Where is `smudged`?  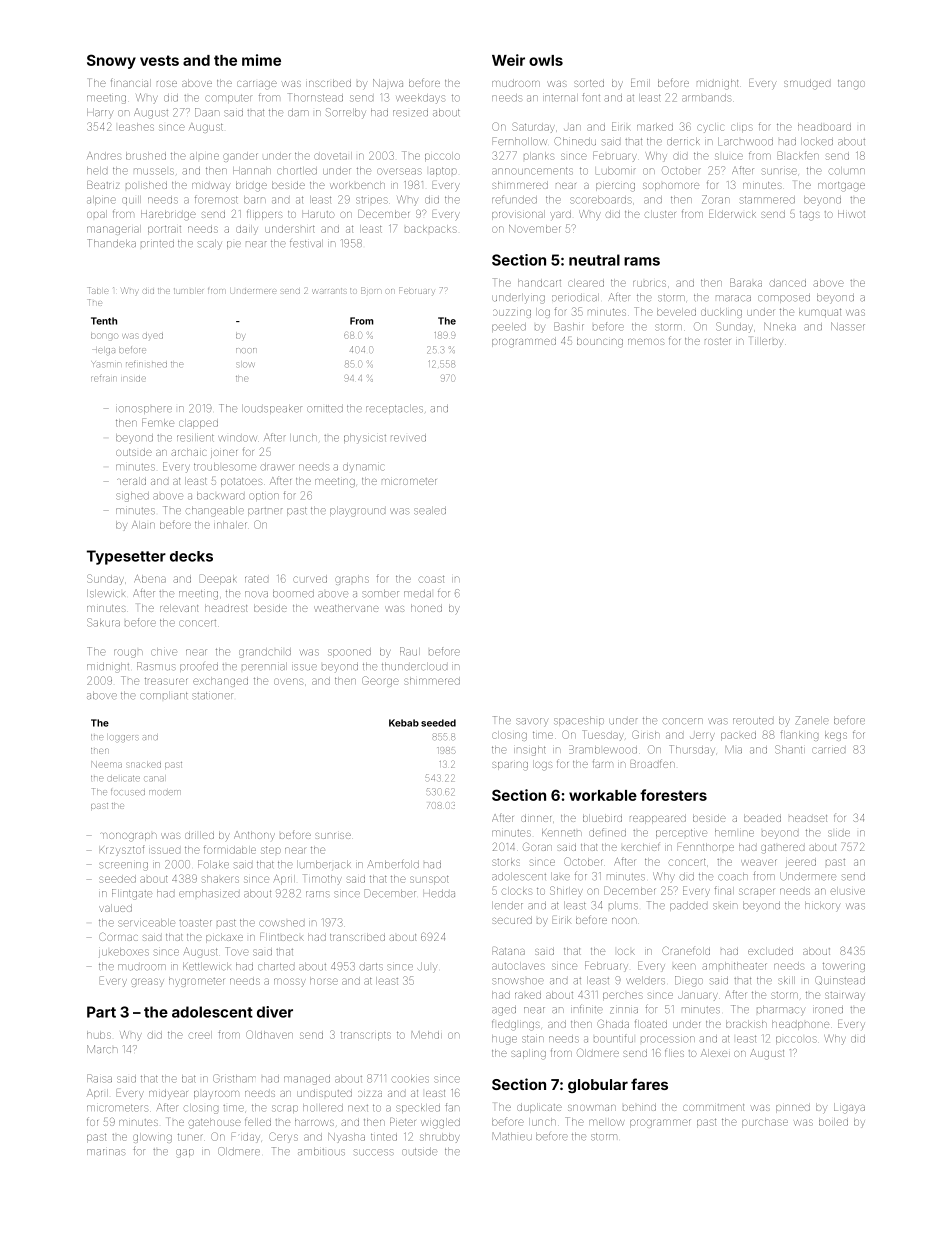 smudged is located at coordinates (807, 84).
